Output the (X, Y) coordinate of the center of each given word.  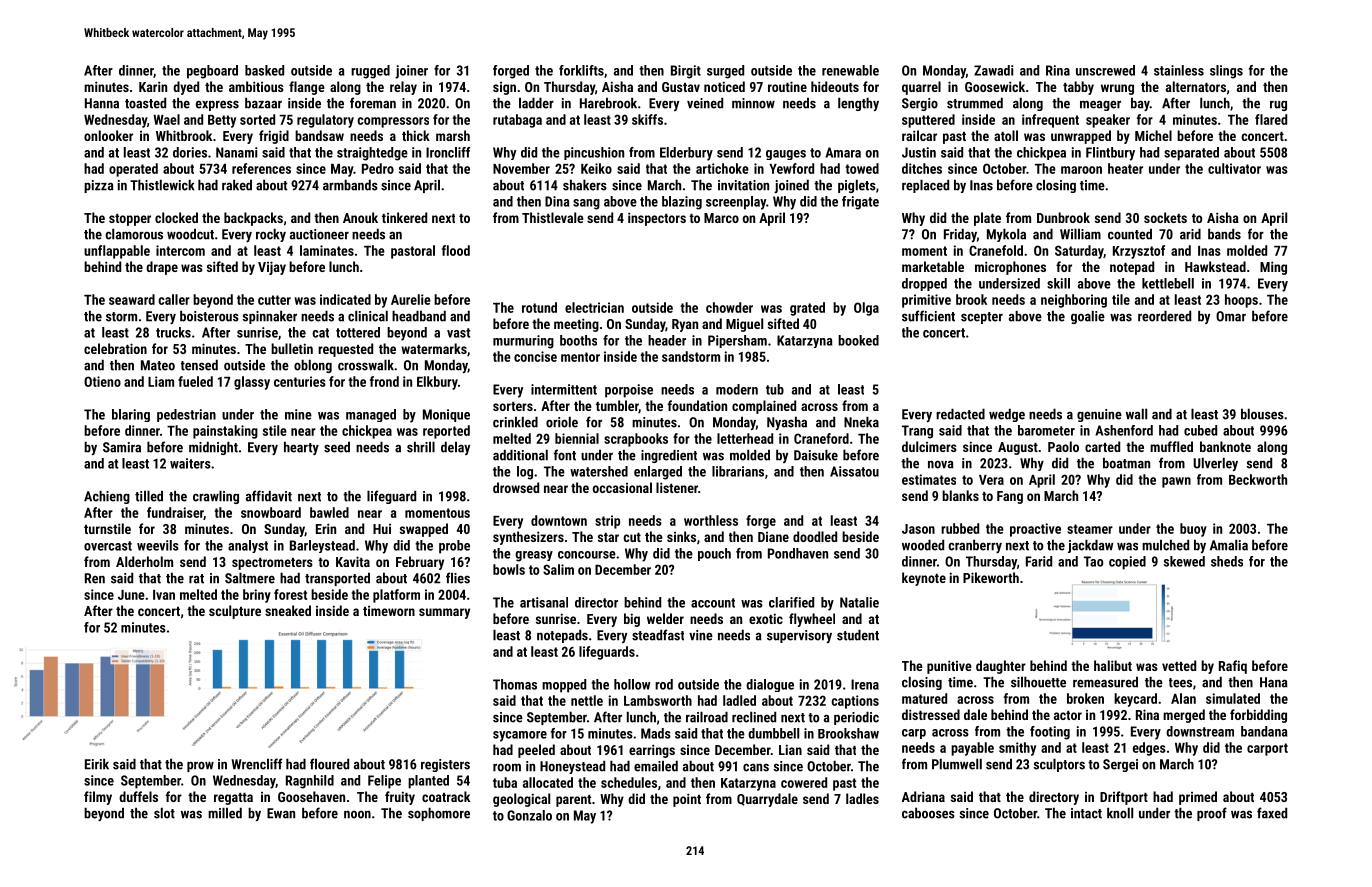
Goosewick (995, 86)
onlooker (108, 135)
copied (1127, 563)
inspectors (657, 219)
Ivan (164, 595)
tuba (505, 782)
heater (1125, 168)
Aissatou (854, 471)
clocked (176, 217)
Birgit (686, 72)
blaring (131, 415)
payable (972, 749)
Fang (1010, 497)
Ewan (281, 813)
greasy (534, 556)
